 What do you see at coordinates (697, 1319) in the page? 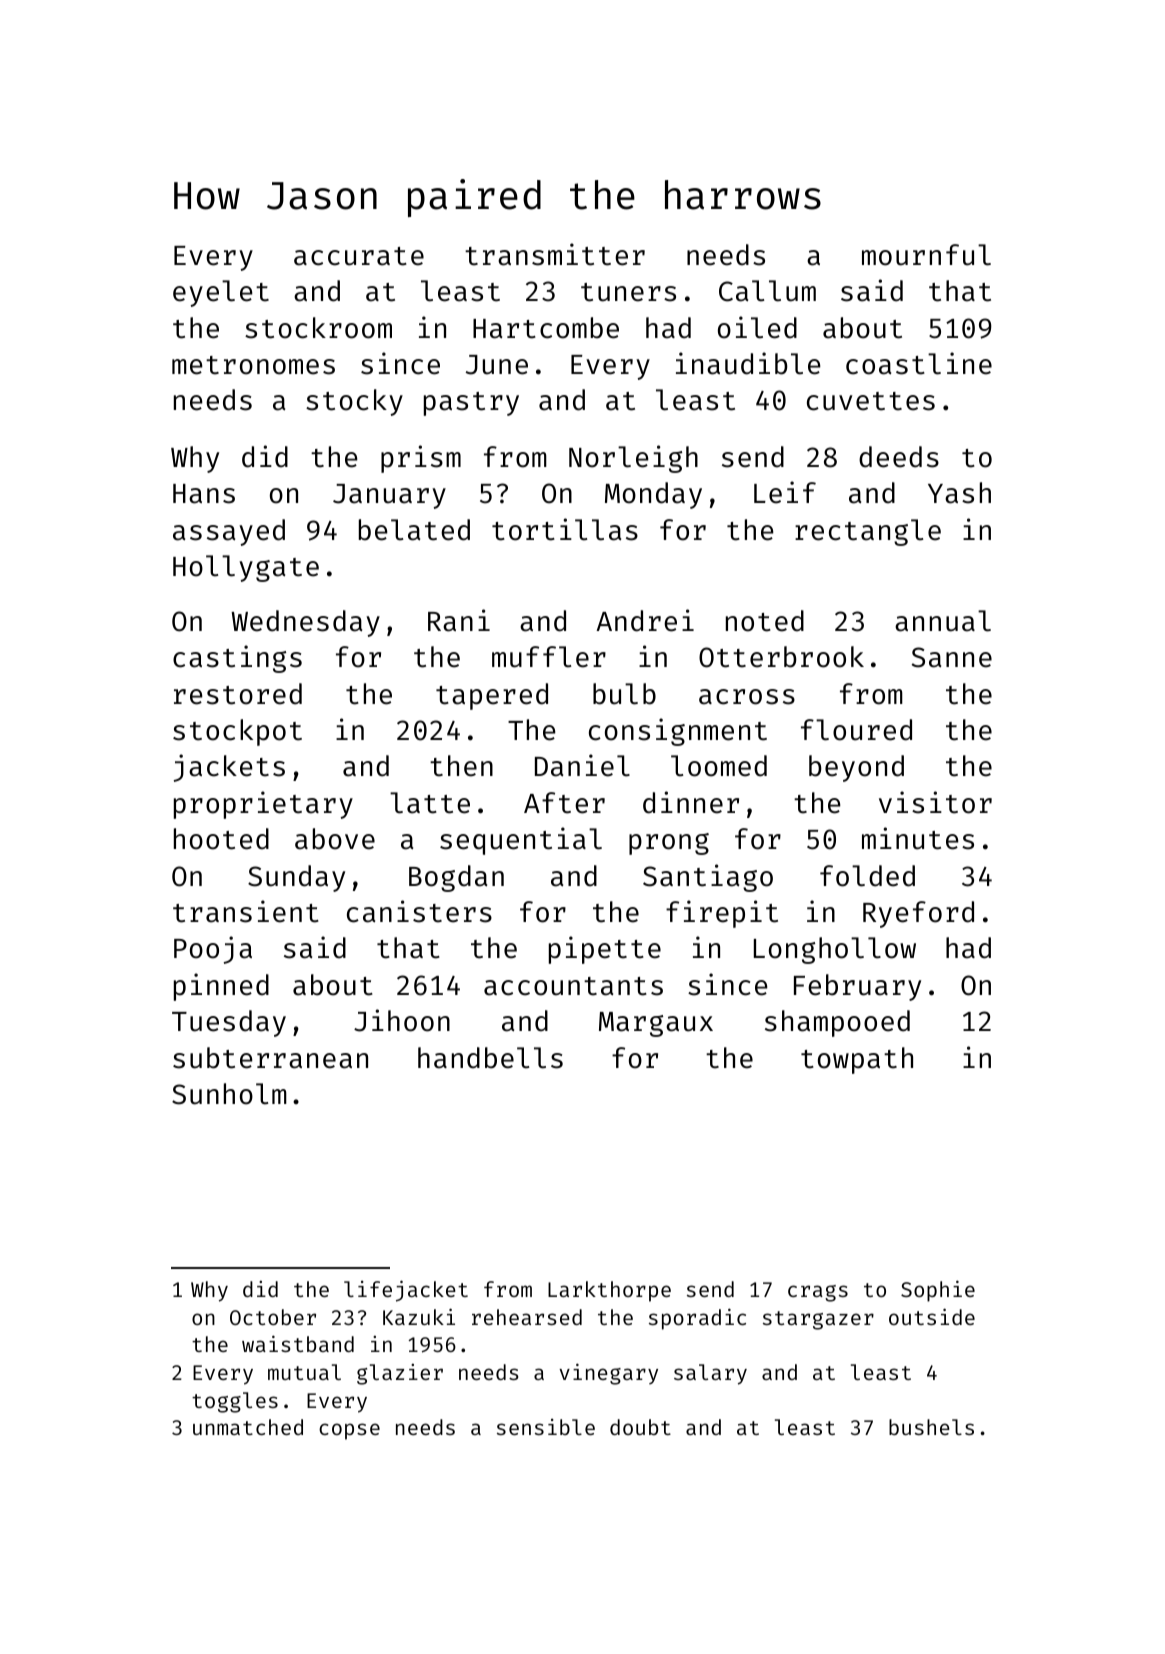
I see `sporadic` at bounding box center [697, 1319].
